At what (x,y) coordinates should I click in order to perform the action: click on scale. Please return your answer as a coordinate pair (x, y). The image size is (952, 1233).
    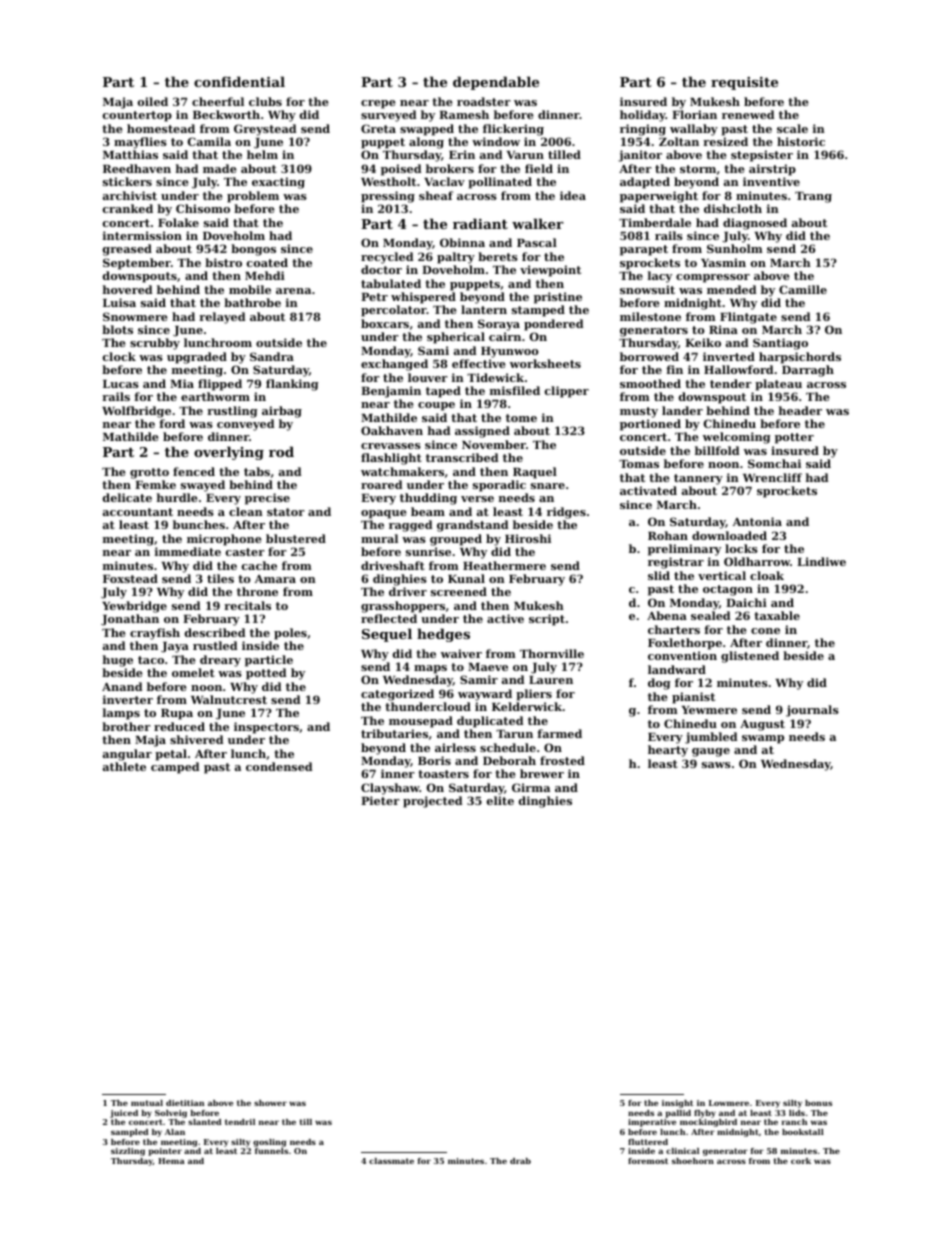
    Looking at the image, I should click on (792, 128).
